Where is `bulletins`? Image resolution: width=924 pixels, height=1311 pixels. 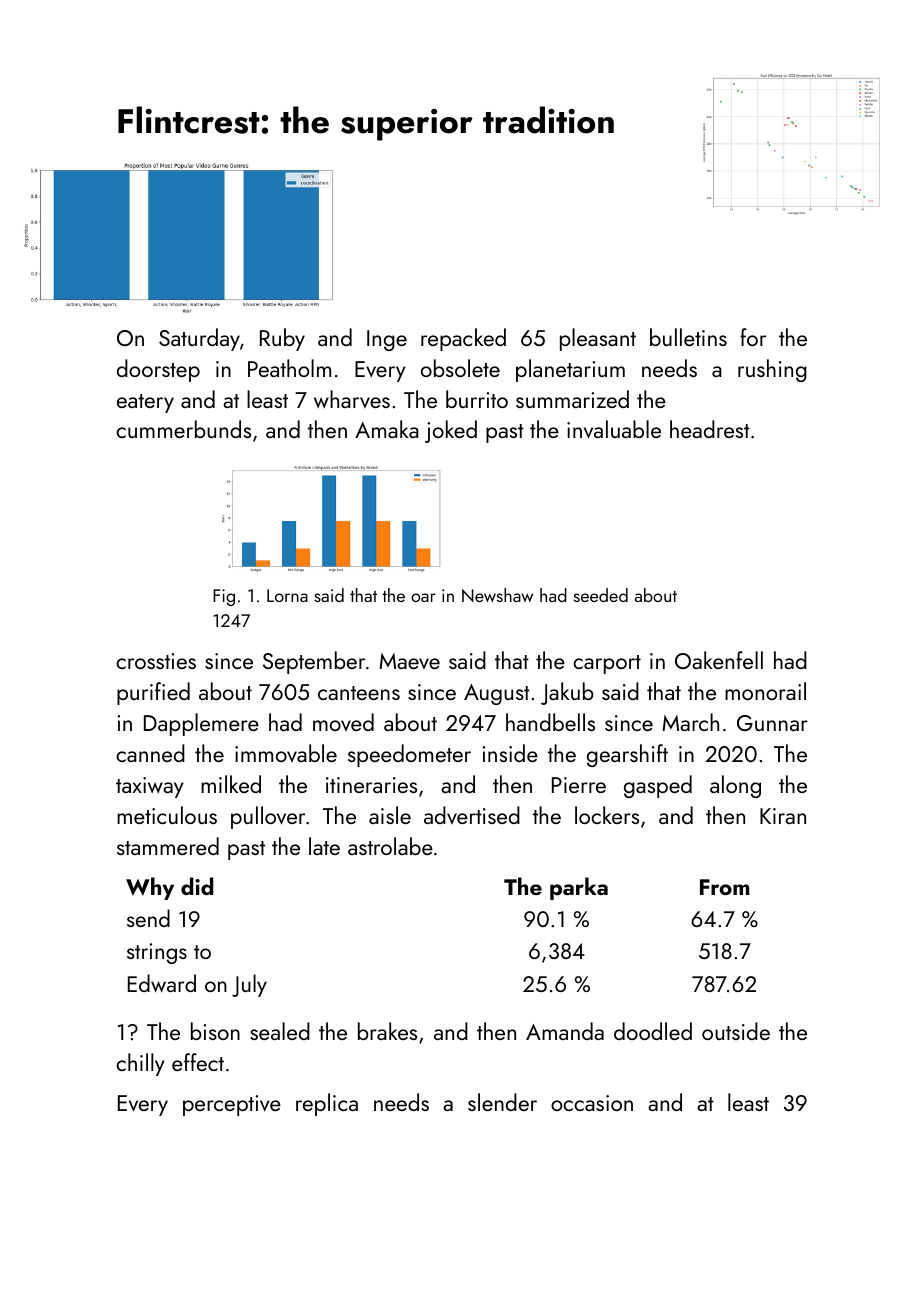 bulletins is located at coordinates (688, 337).
